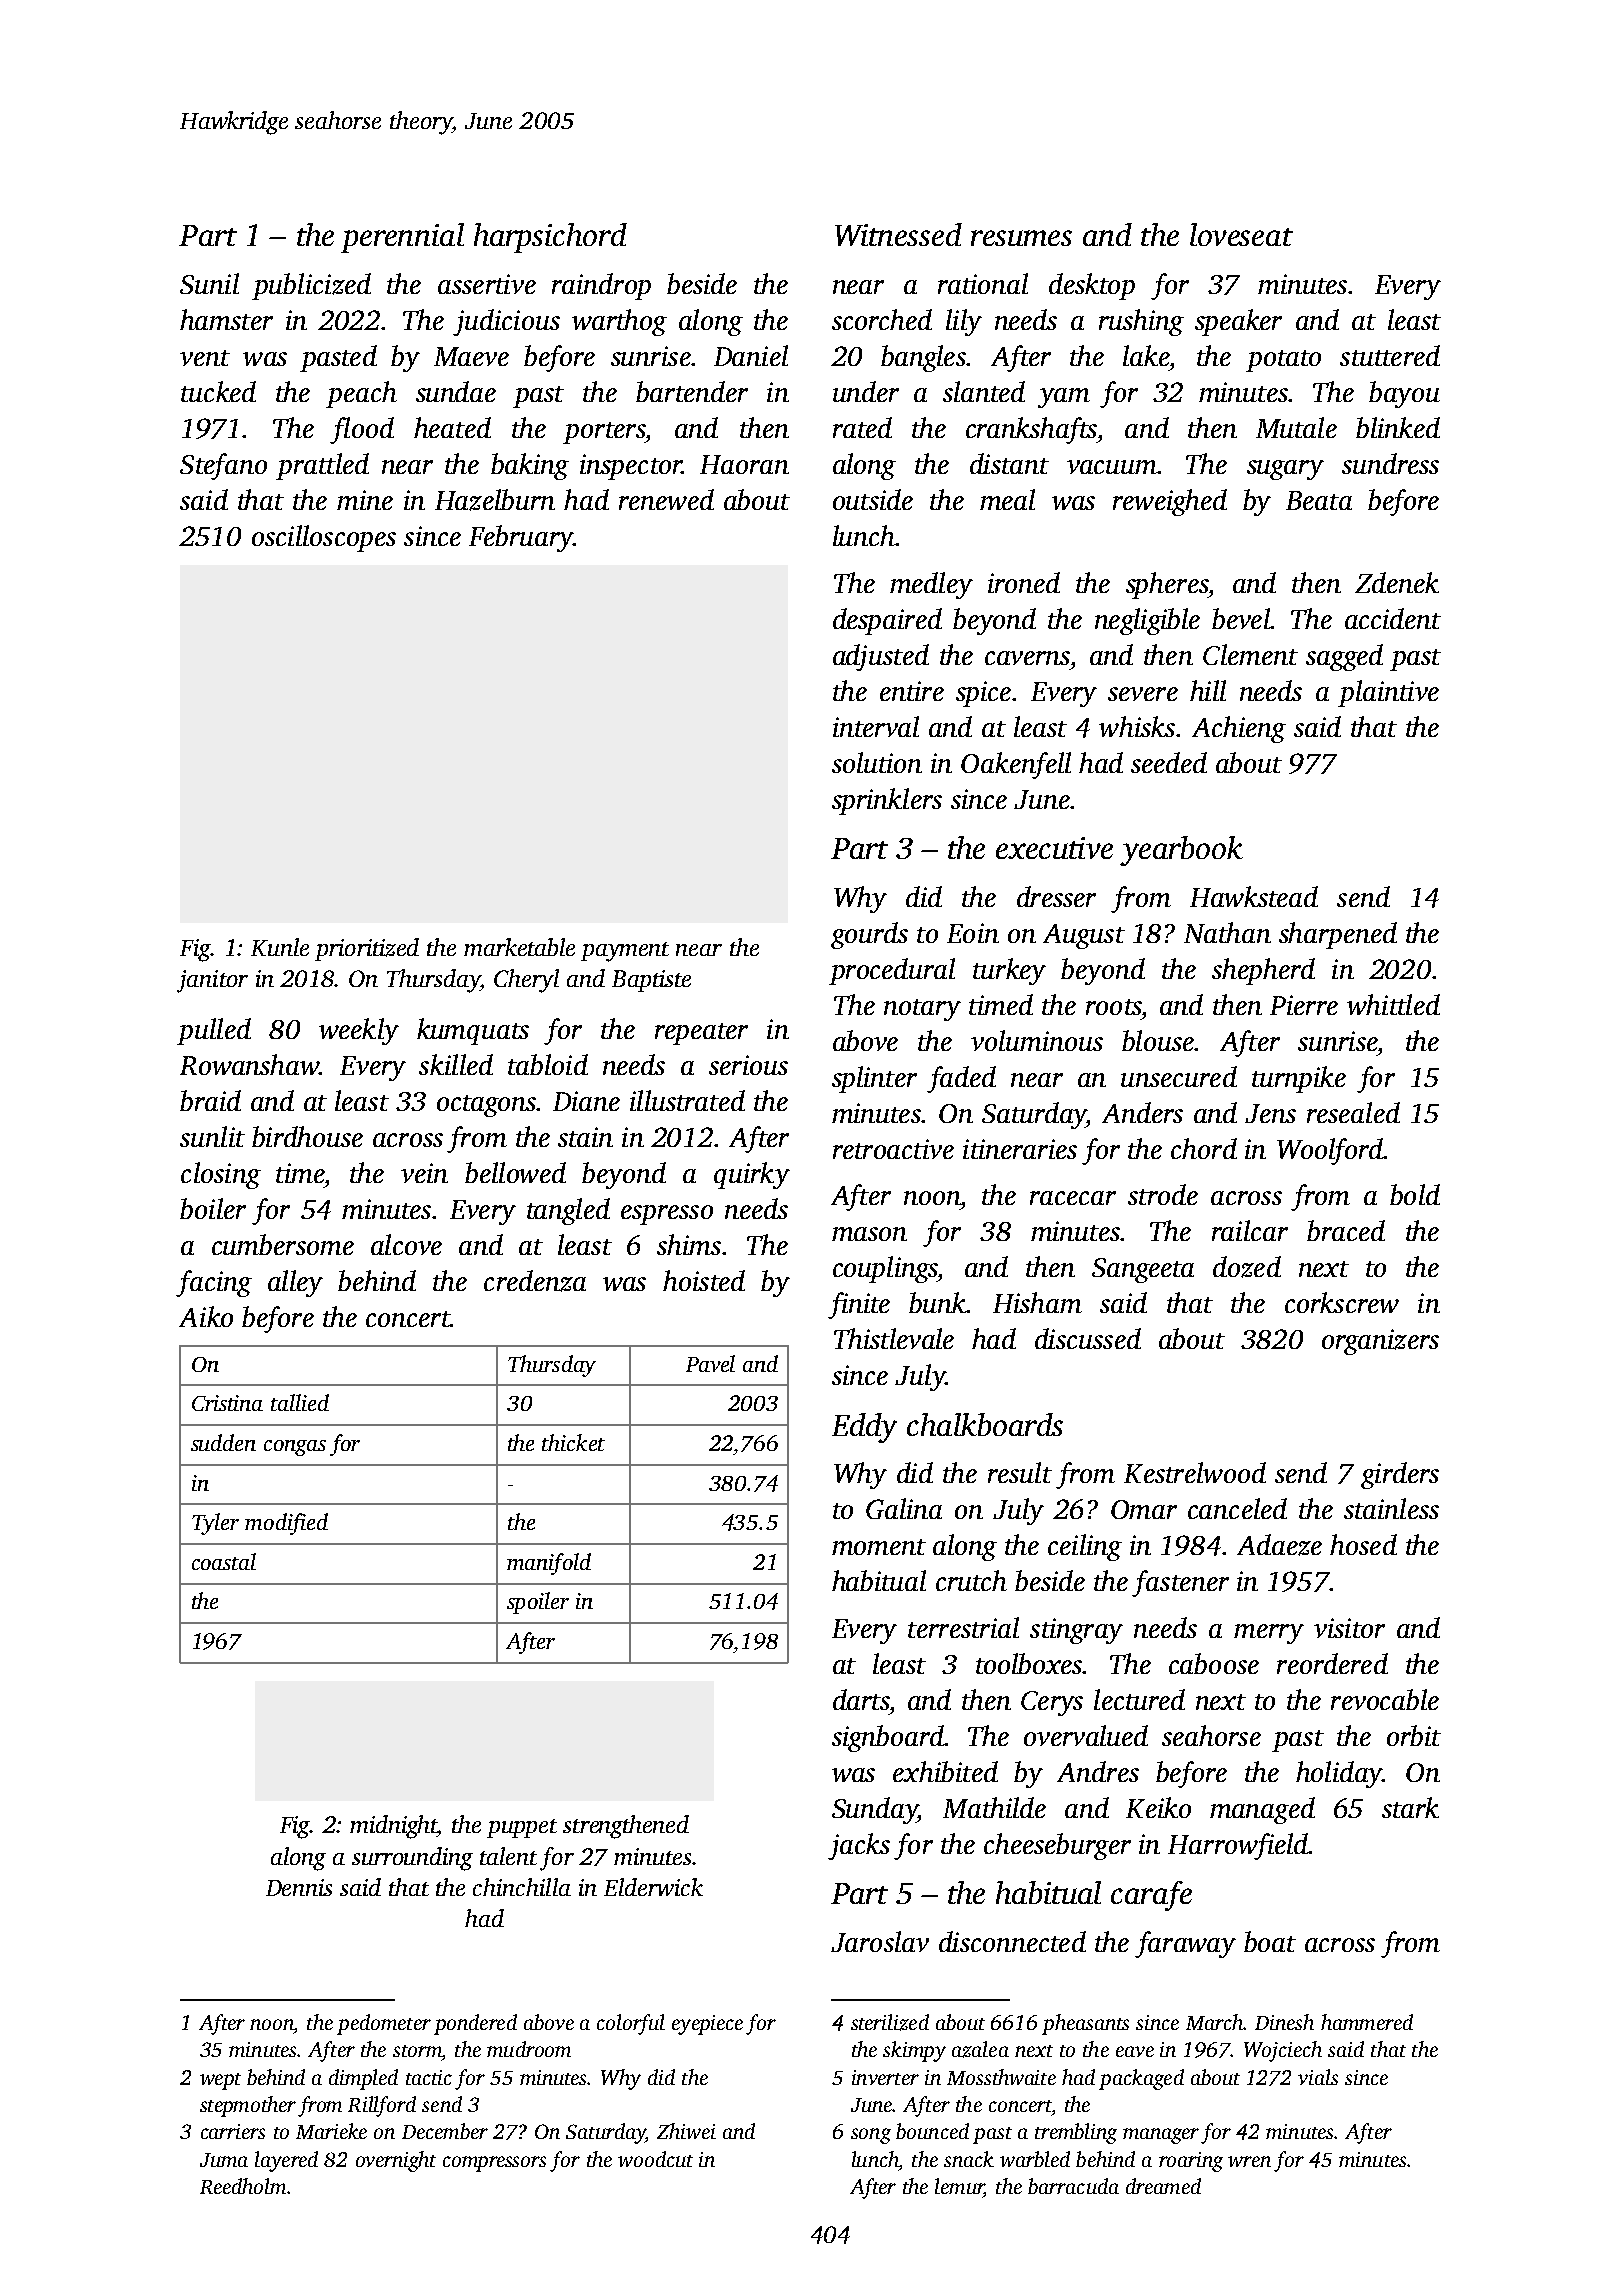  I want to click on barracuda, so click(1073, 2186).
